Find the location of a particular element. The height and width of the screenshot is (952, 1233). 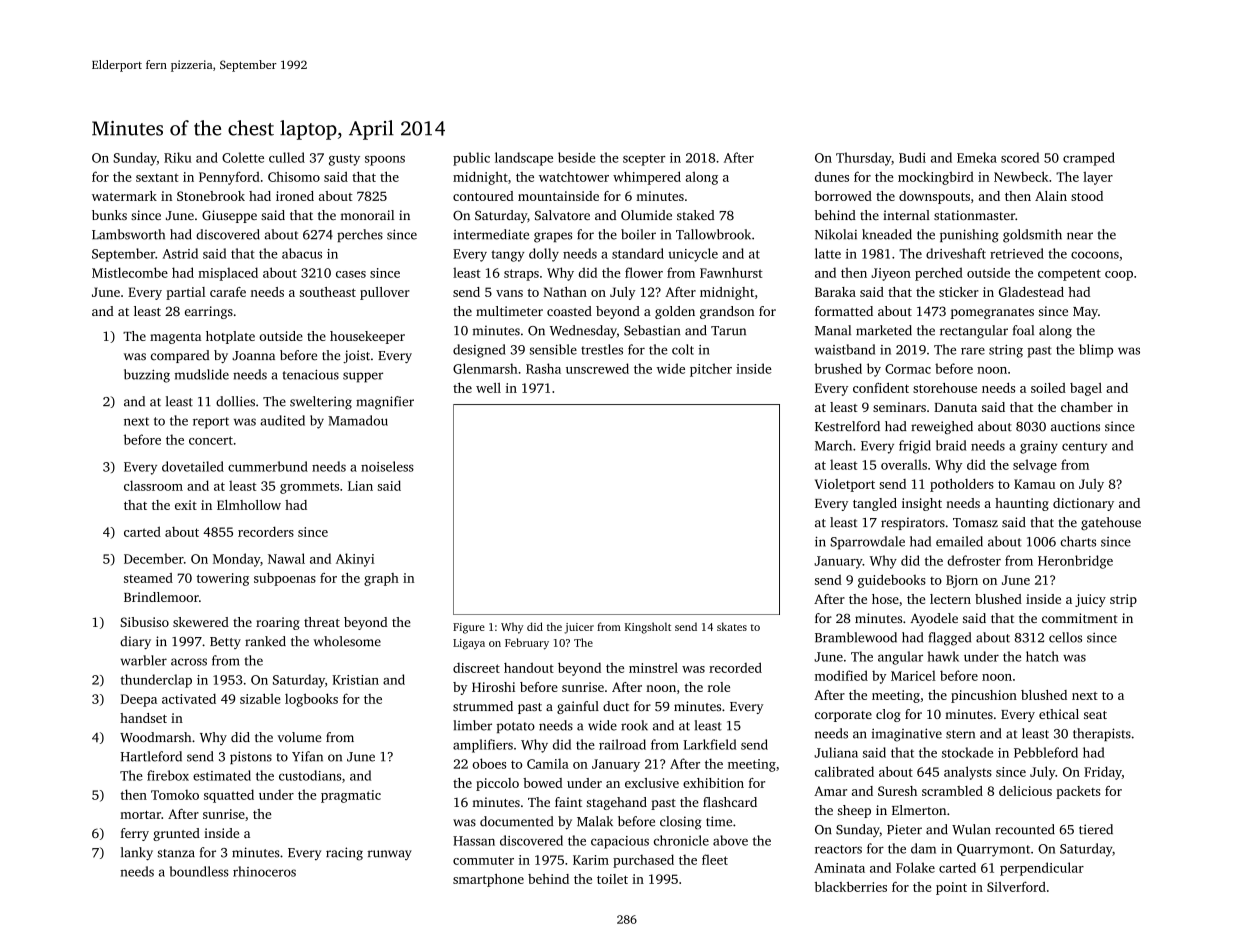

cramped is located at coordinates (1089, 159).
